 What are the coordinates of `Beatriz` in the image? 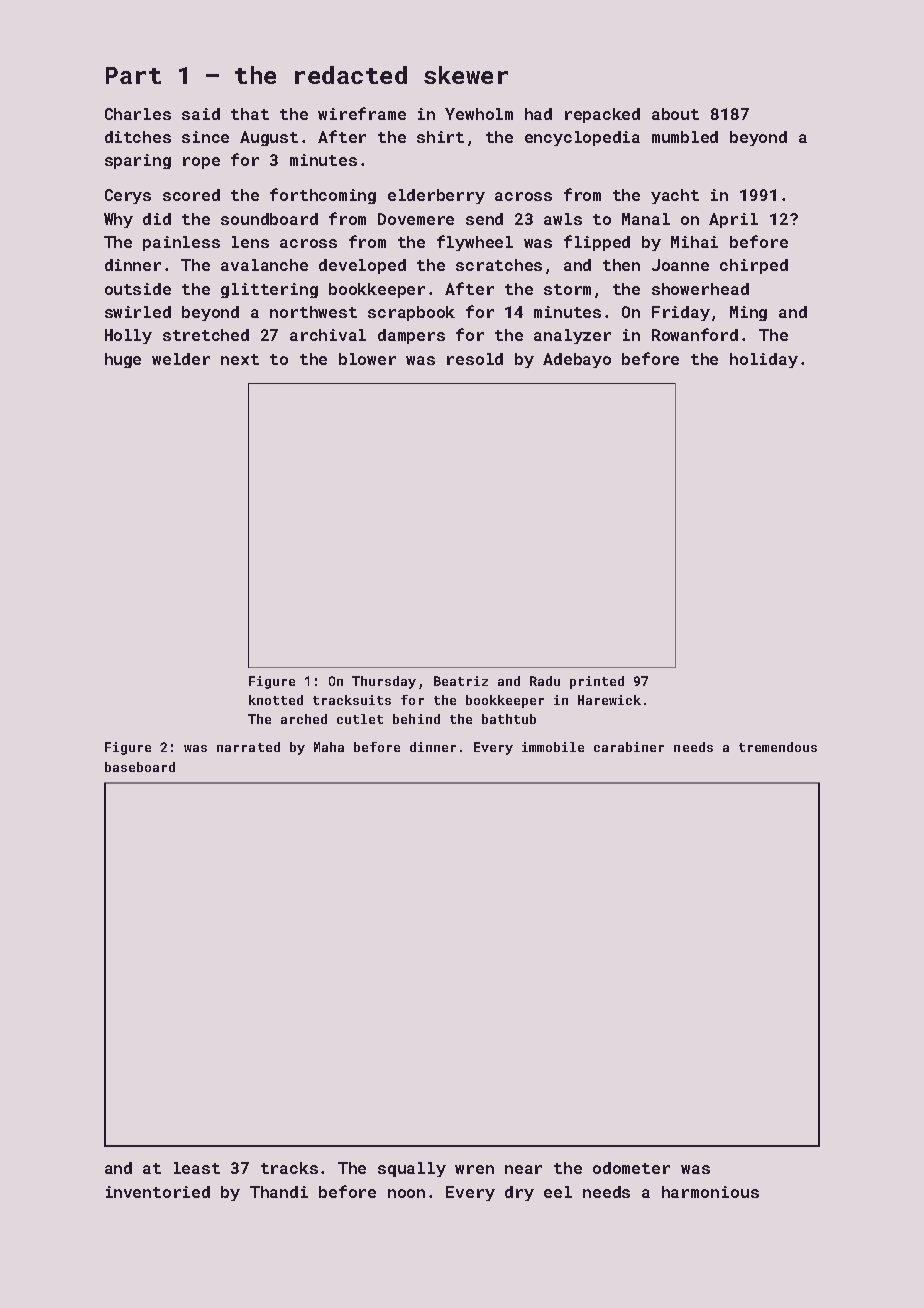 It's located at (461, 681).
